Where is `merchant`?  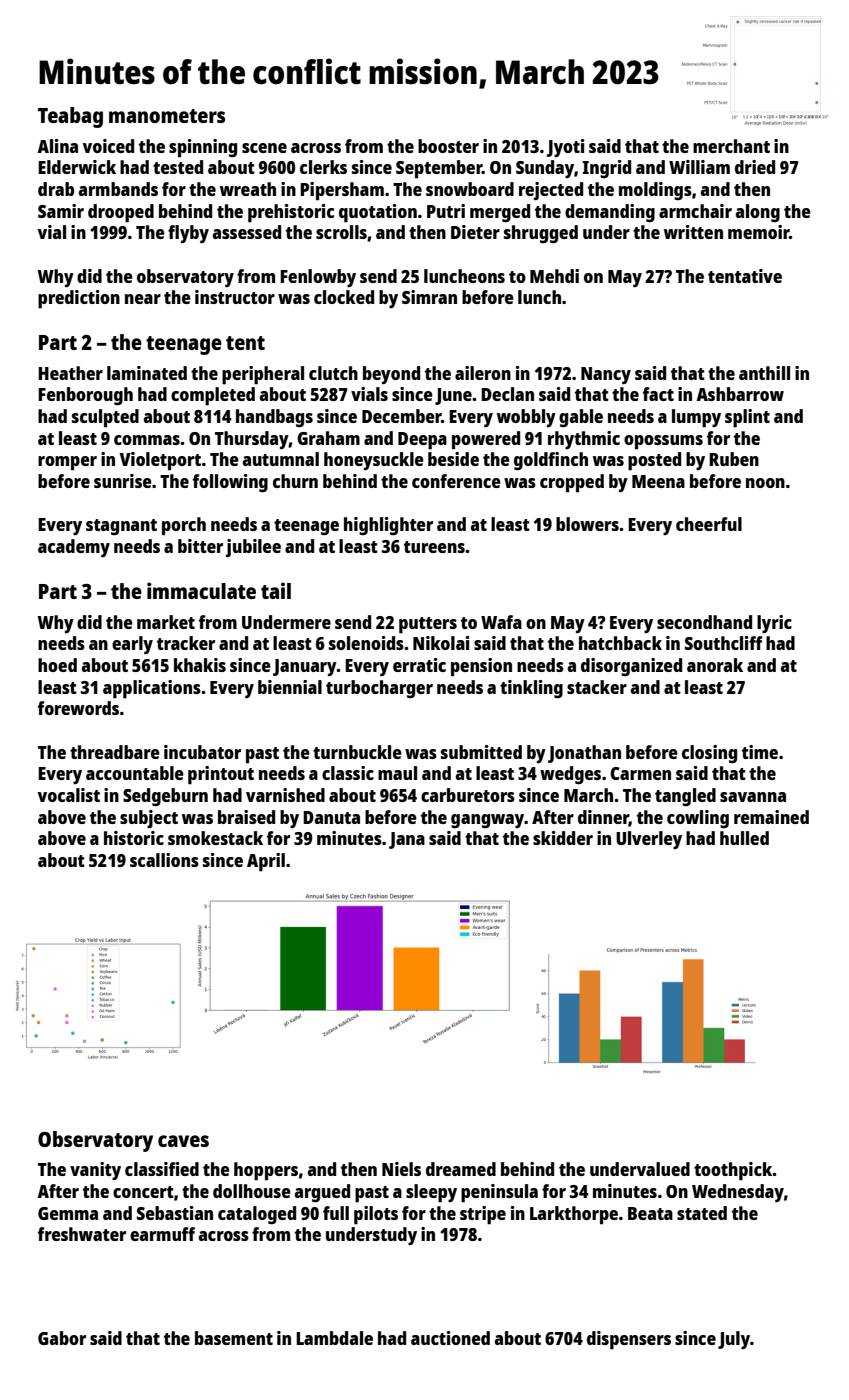
merchant is located at coordinates (731, 146).
